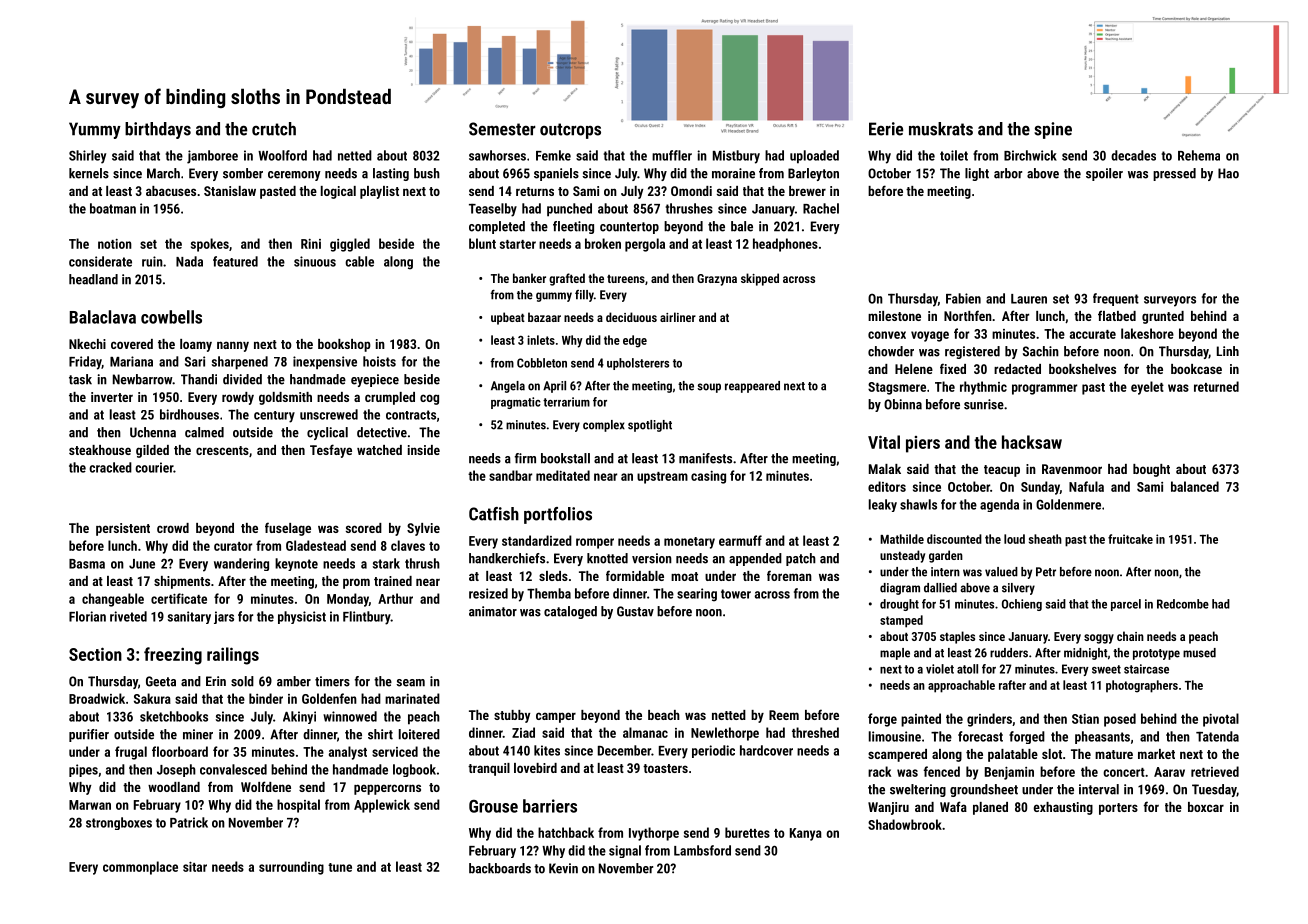  I want to click on skipped, so click(760, 279).
